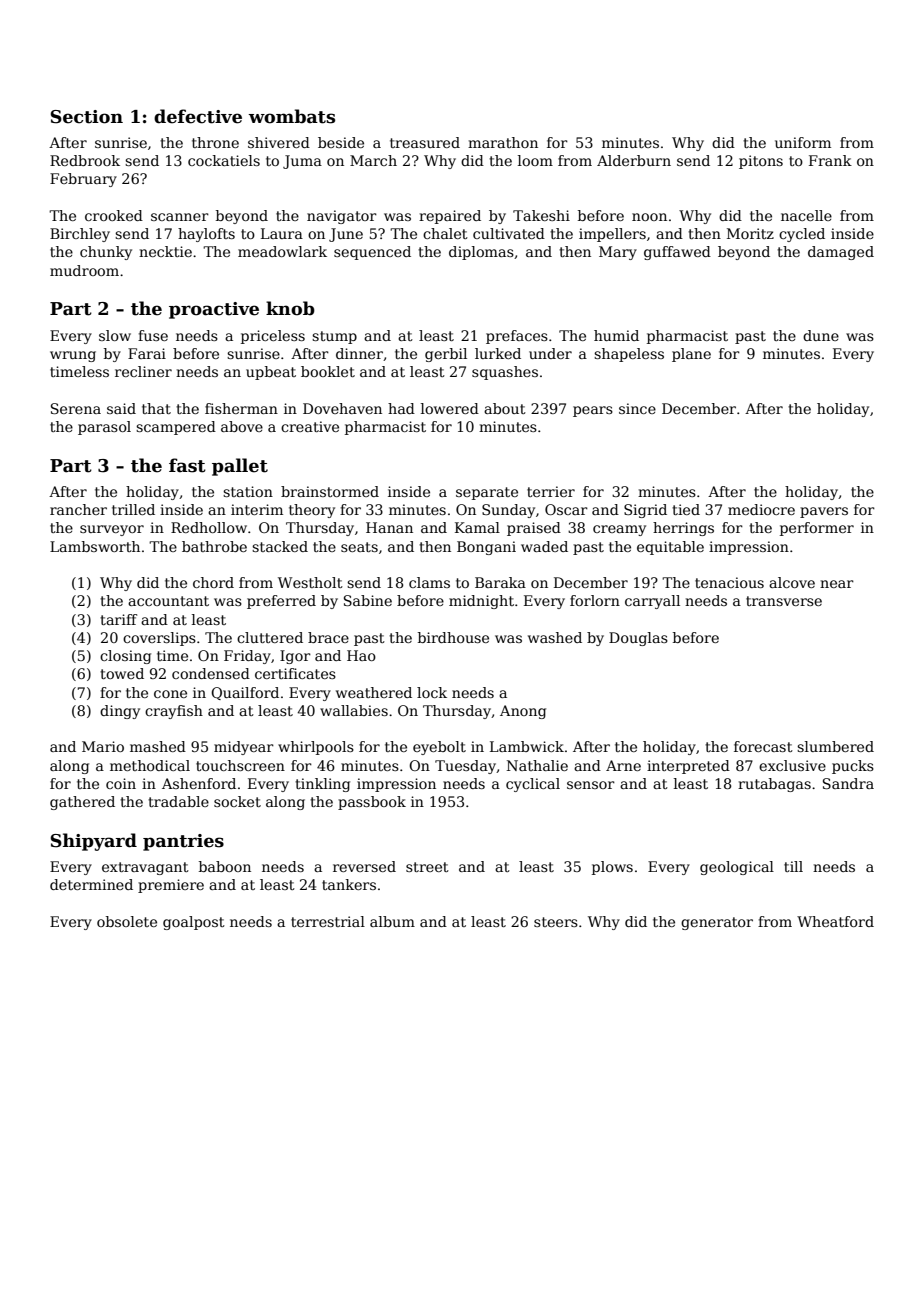  What do you see at coordinates (241, 408) in the page?
I see `fisherman` at bounding box center [241, 408].
